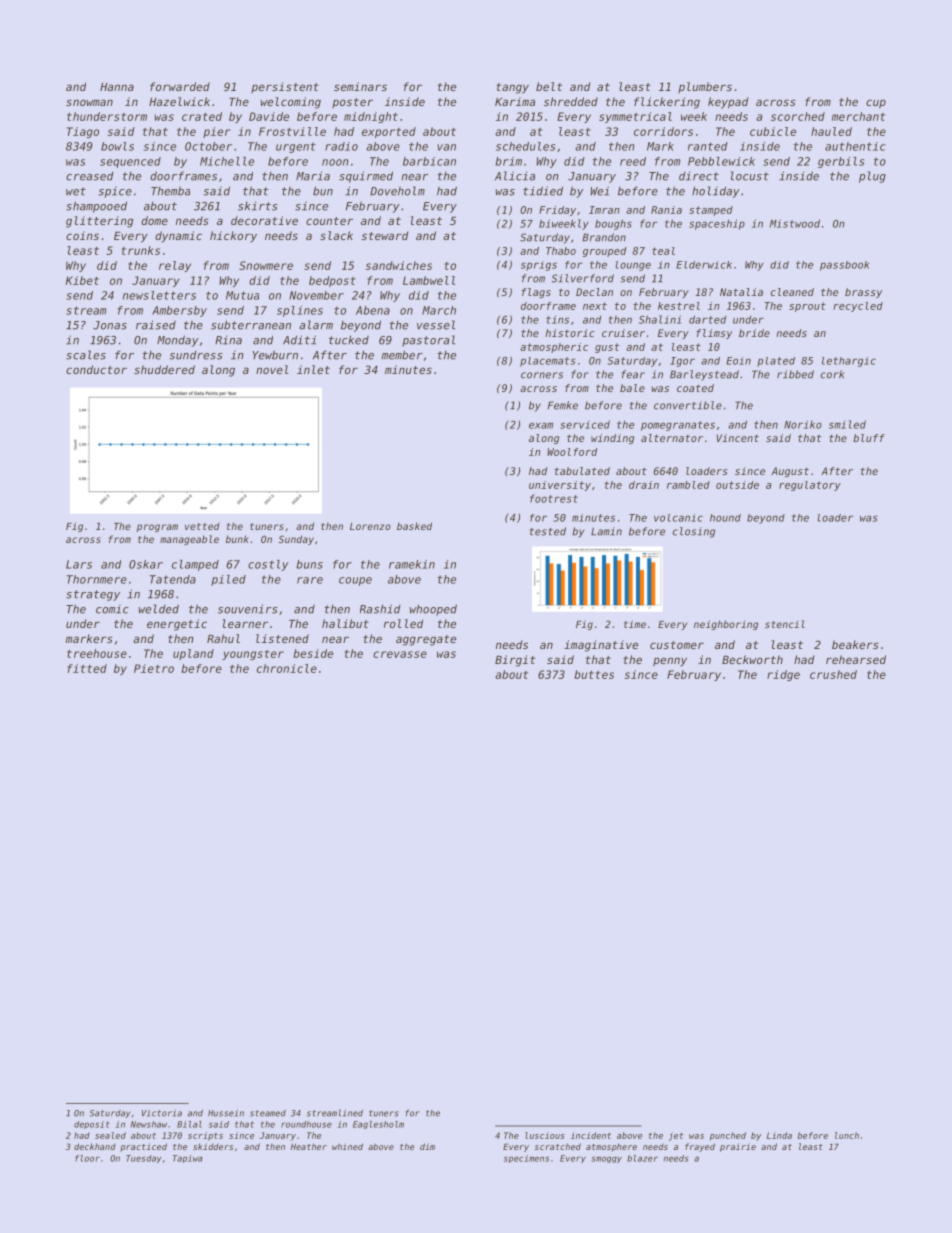 The image size is (952, 1233). What do you see at coordinates (313, 653) in the document?
I see `beside` at bounding box center [313, 653].
